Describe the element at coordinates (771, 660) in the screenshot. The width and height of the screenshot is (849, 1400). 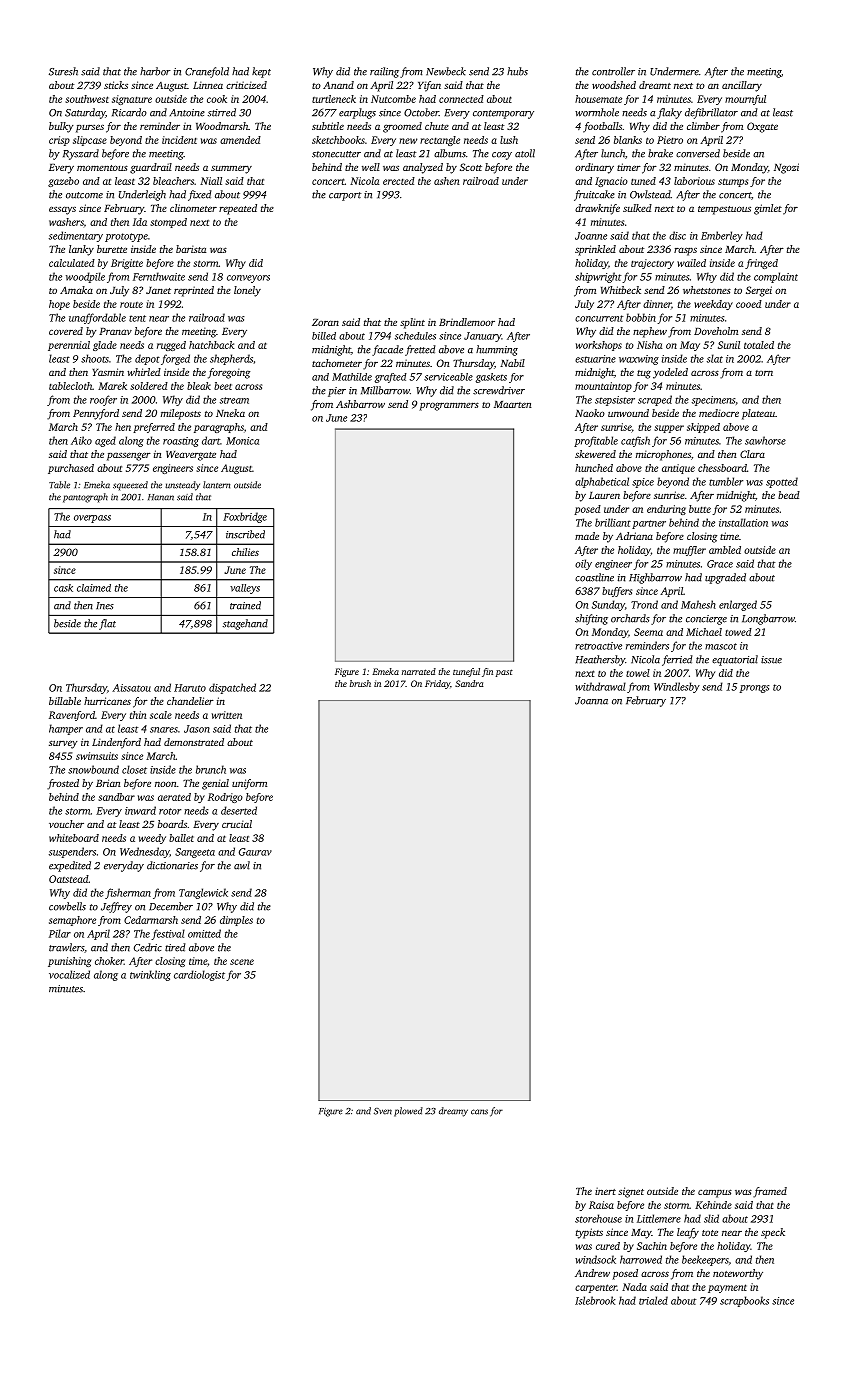
I see `issue` at that location.
